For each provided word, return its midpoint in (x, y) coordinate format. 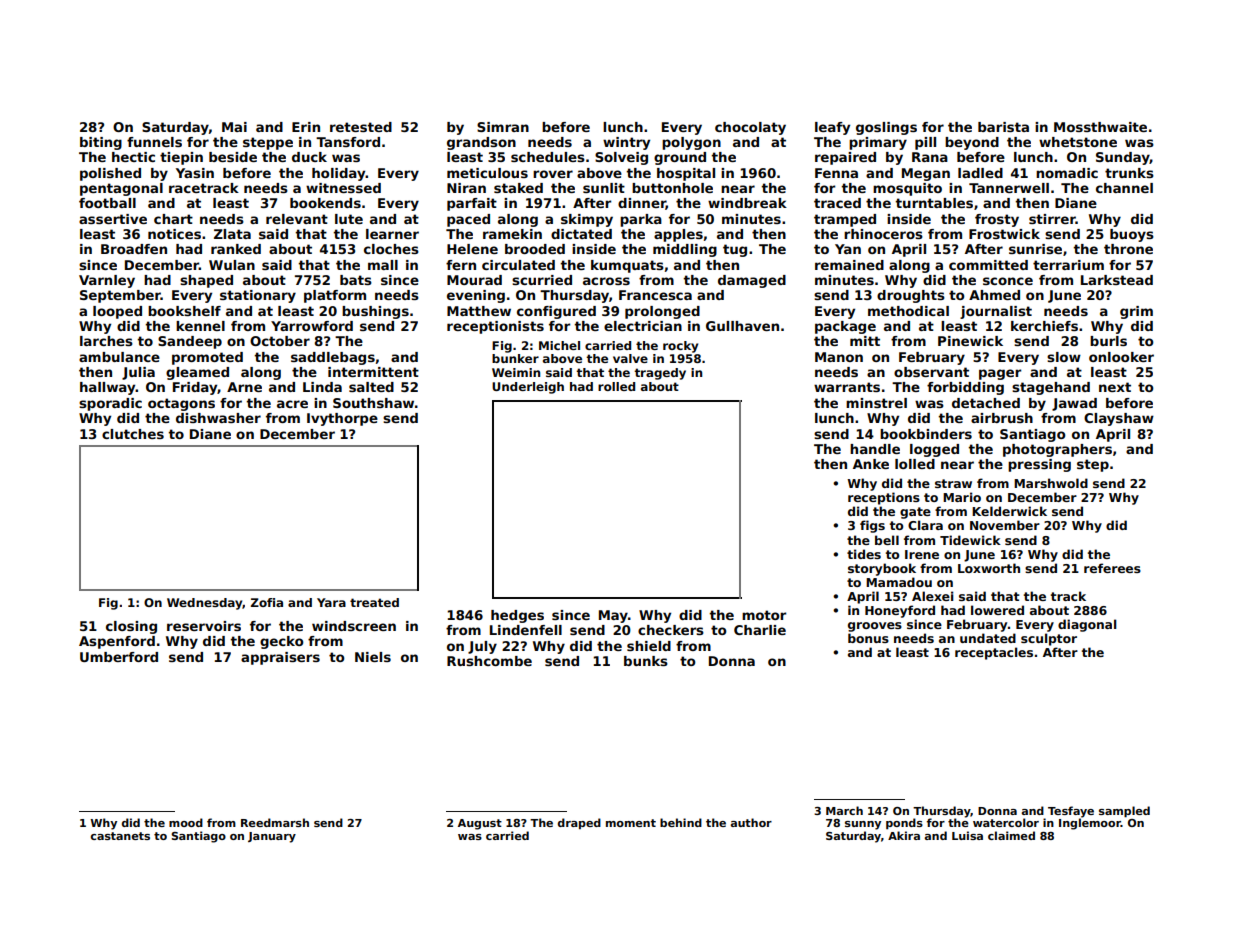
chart (173, 219)
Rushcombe (489, 661)
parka (641, 220)
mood (186, 822)
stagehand (1051, 388)
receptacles (994, 653)
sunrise (1035, 249)
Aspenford (117, 642)
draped (579, 823)
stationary (258, 296)
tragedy (660, 374)
